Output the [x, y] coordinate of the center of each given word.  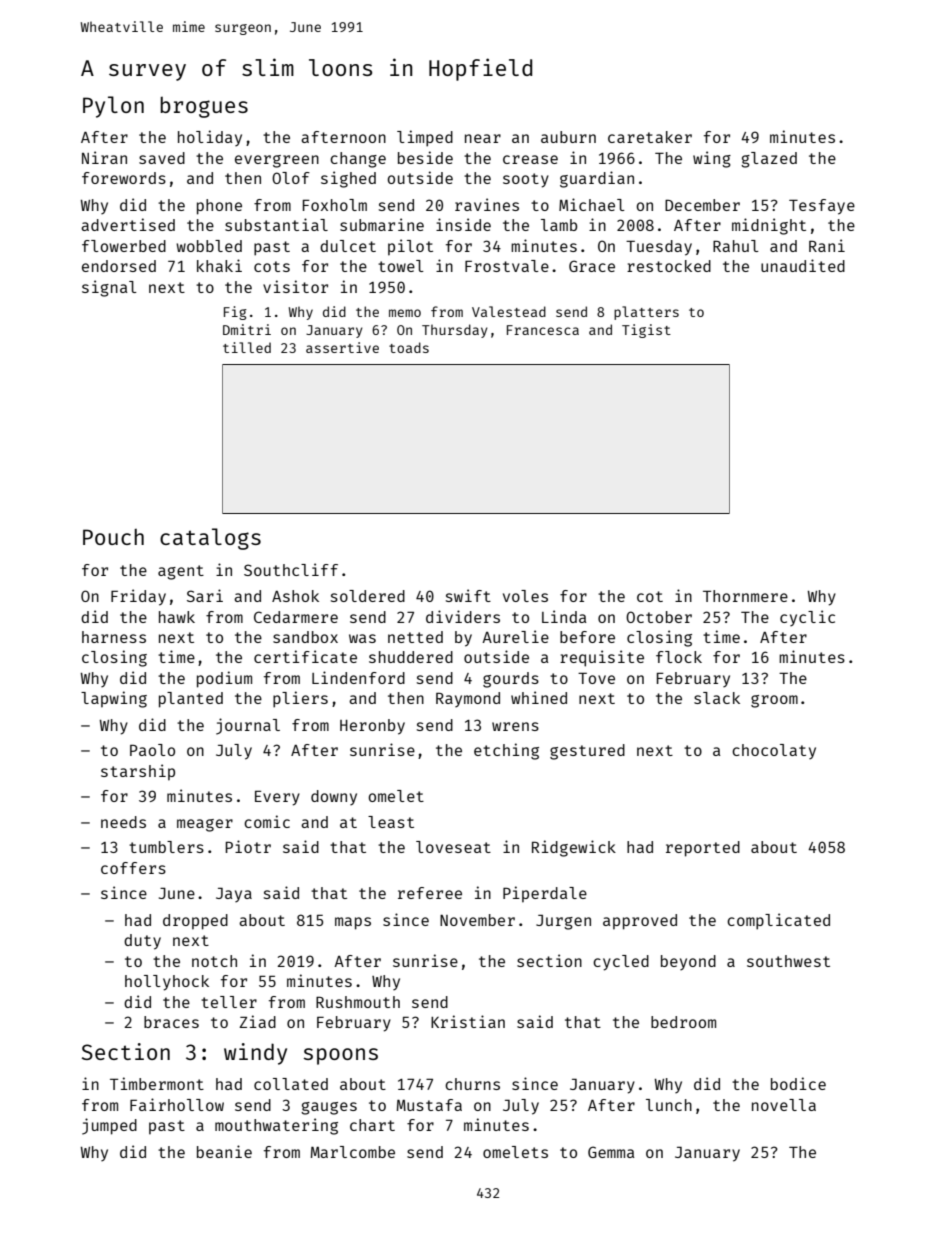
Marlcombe [352, 1152]
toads [409, 347]
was [362, 638]
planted [191, 700]
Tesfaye [822, 207]
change [358, 160]
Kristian [468, 1021]
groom [774, 701]
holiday [210, 138]
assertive [342, 347]
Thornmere [745, 596]
